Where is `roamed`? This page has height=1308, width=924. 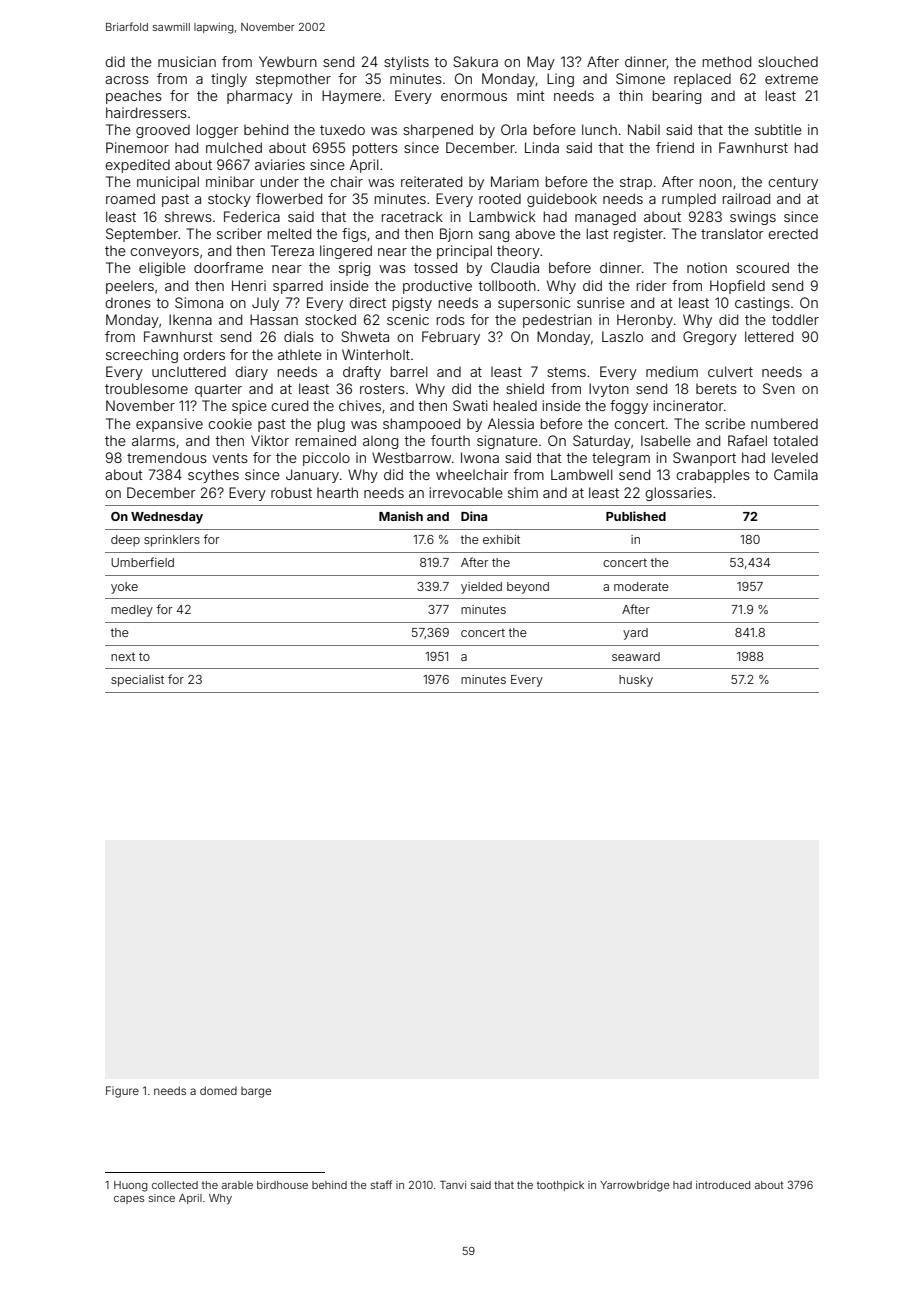
roamed is located at coordinates (130, 198).
